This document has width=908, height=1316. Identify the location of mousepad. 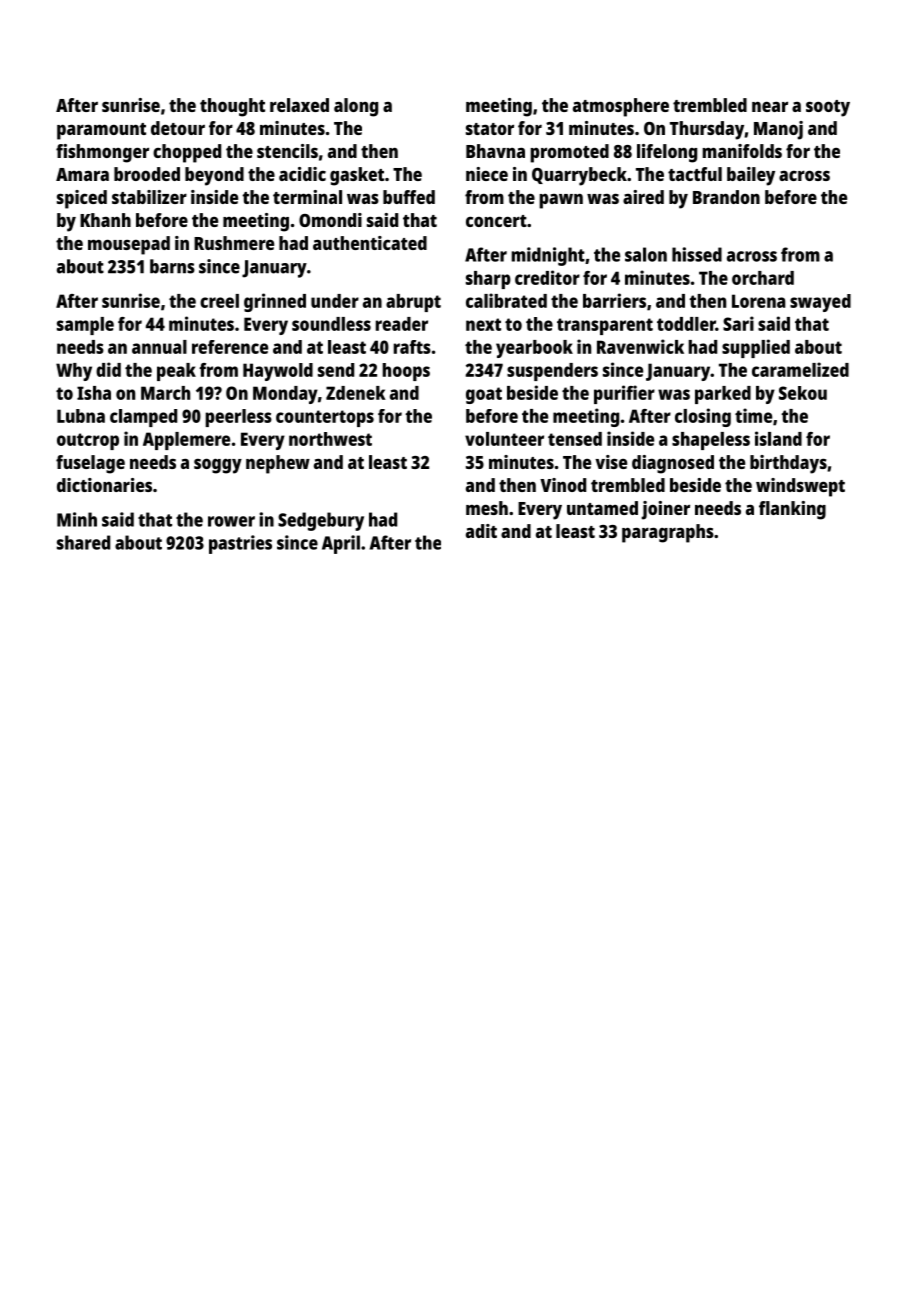
(129, 245).
